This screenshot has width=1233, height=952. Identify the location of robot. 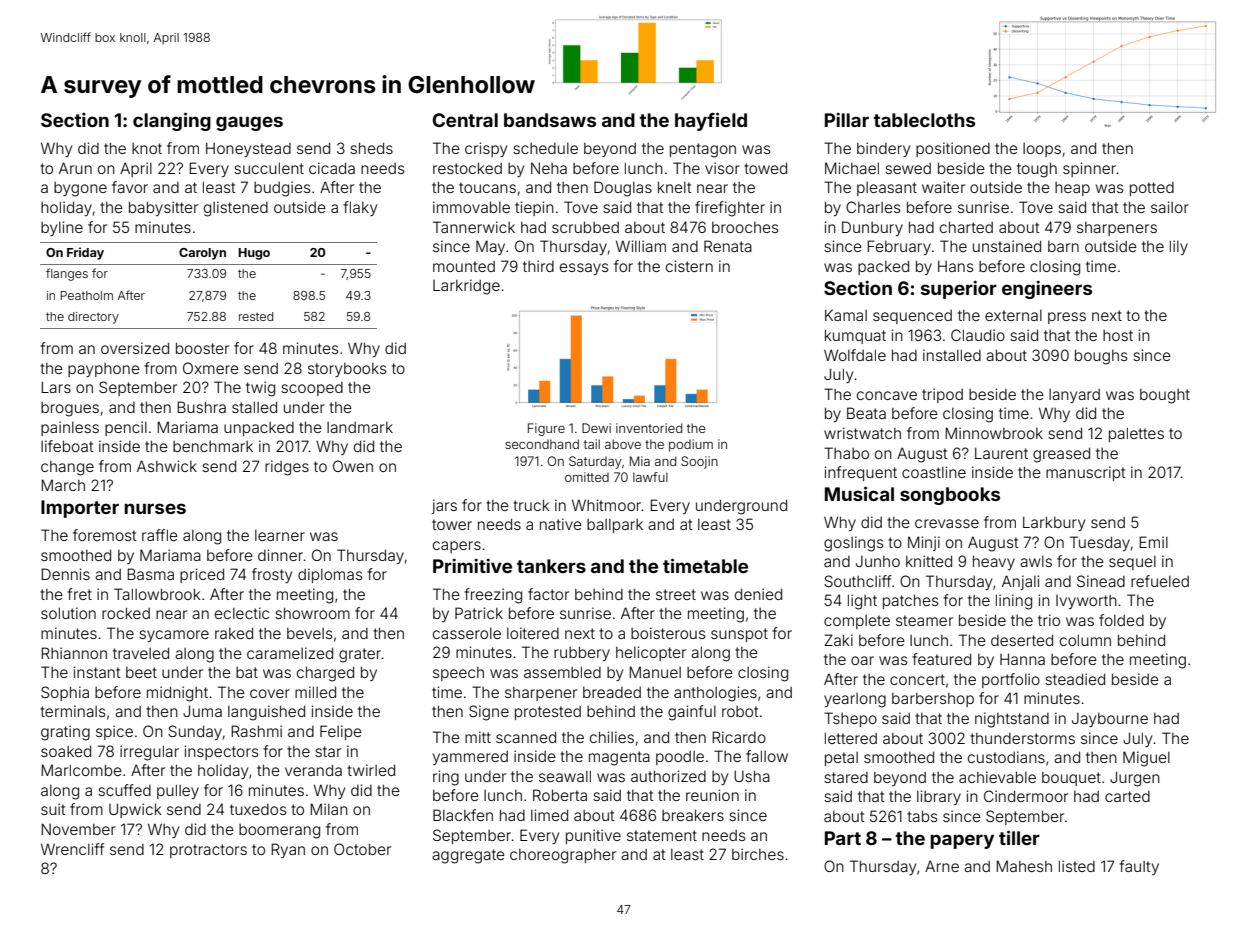
(740, 711).
